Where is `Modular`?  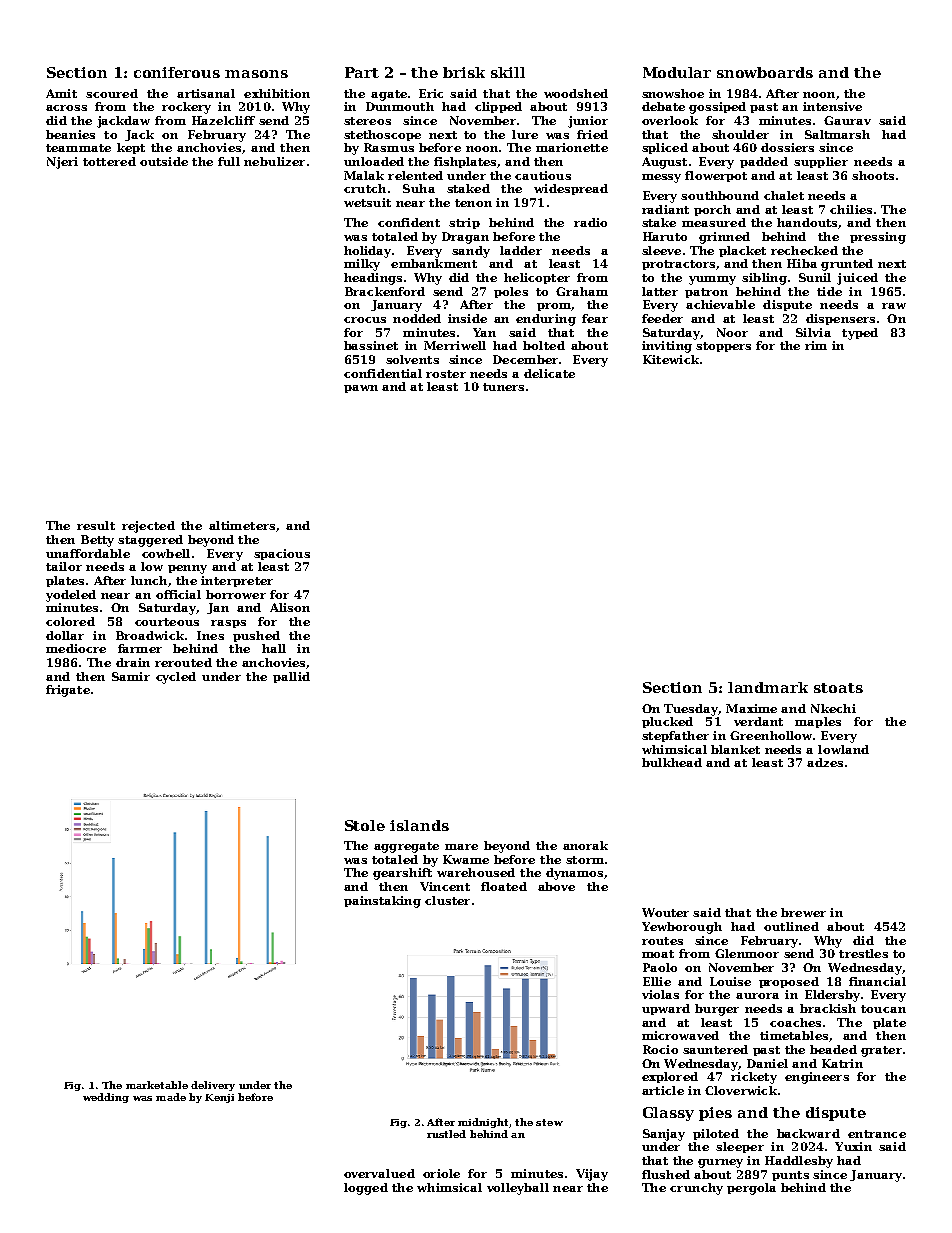
Modular is located at coordinates (677, 72).
